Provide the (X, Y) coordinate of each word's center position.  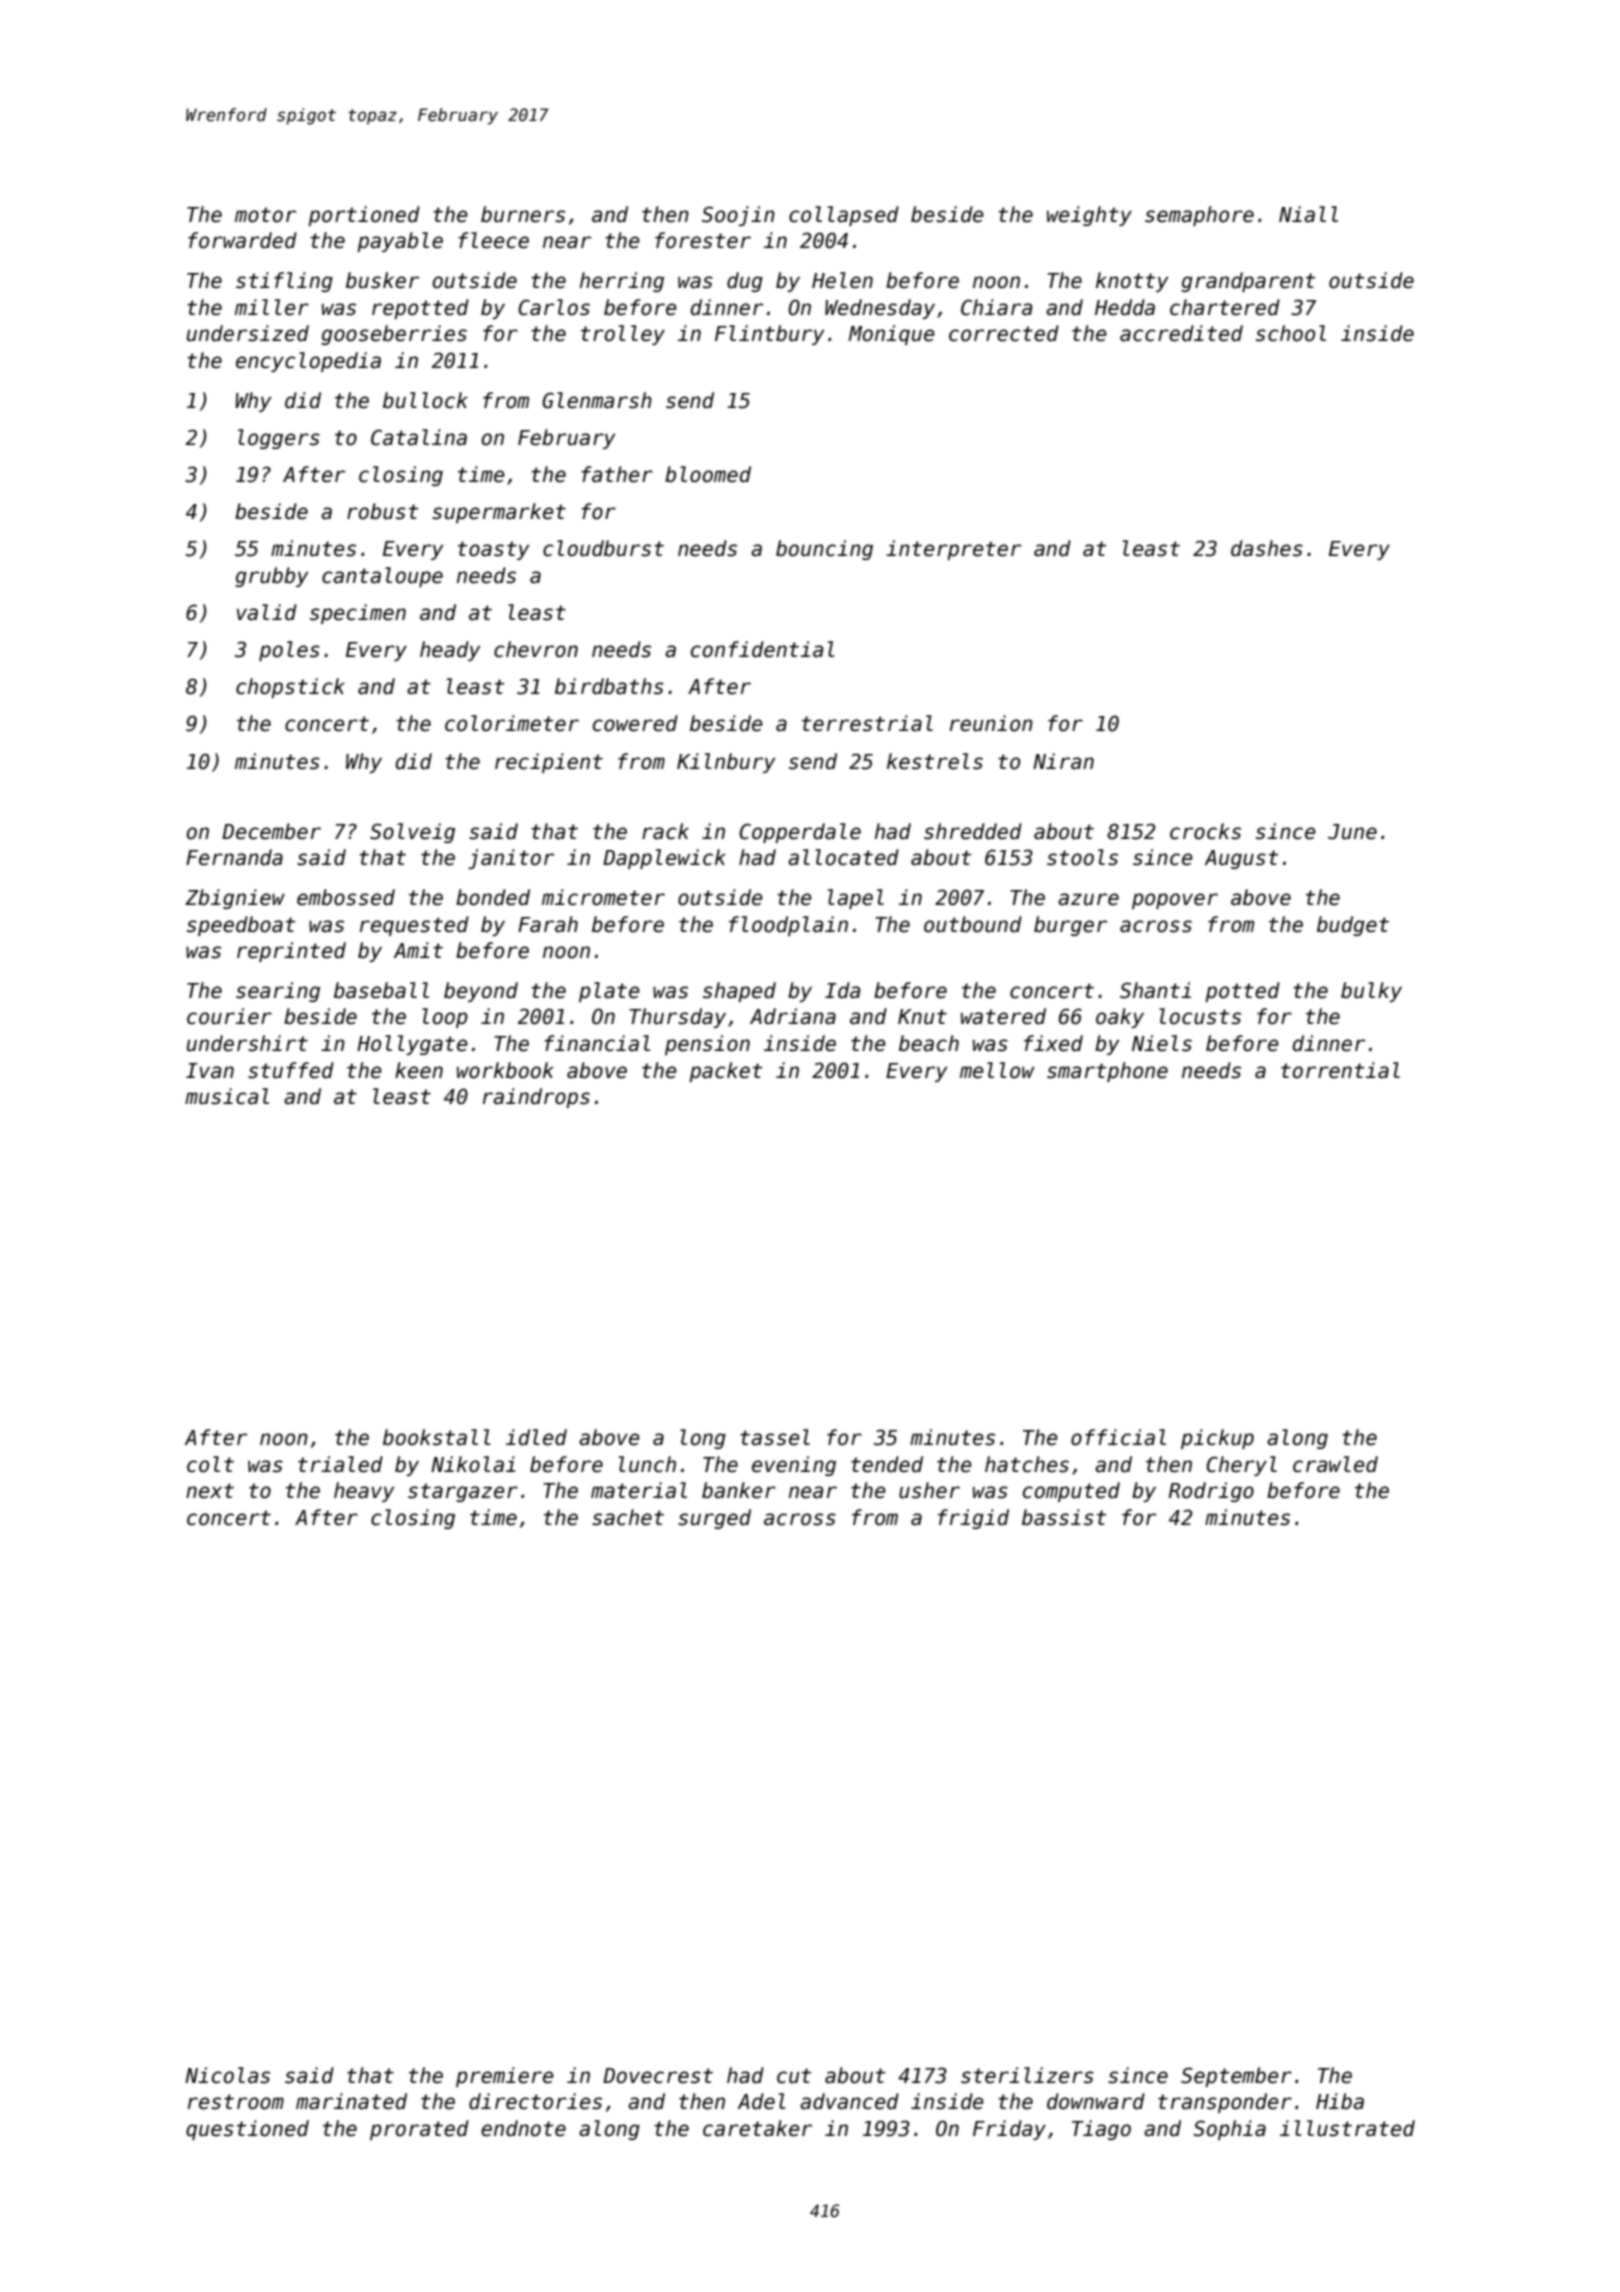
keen (419, 1070)
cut (794, 2076)
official (1118, 1437)
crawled (1335, 1464)
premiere (505, 2077)
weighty (1089, 216)
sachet (628, 1517)
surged (714, 1519)
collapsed (844, 216)
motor (265, 215)
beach (929, 1043)
